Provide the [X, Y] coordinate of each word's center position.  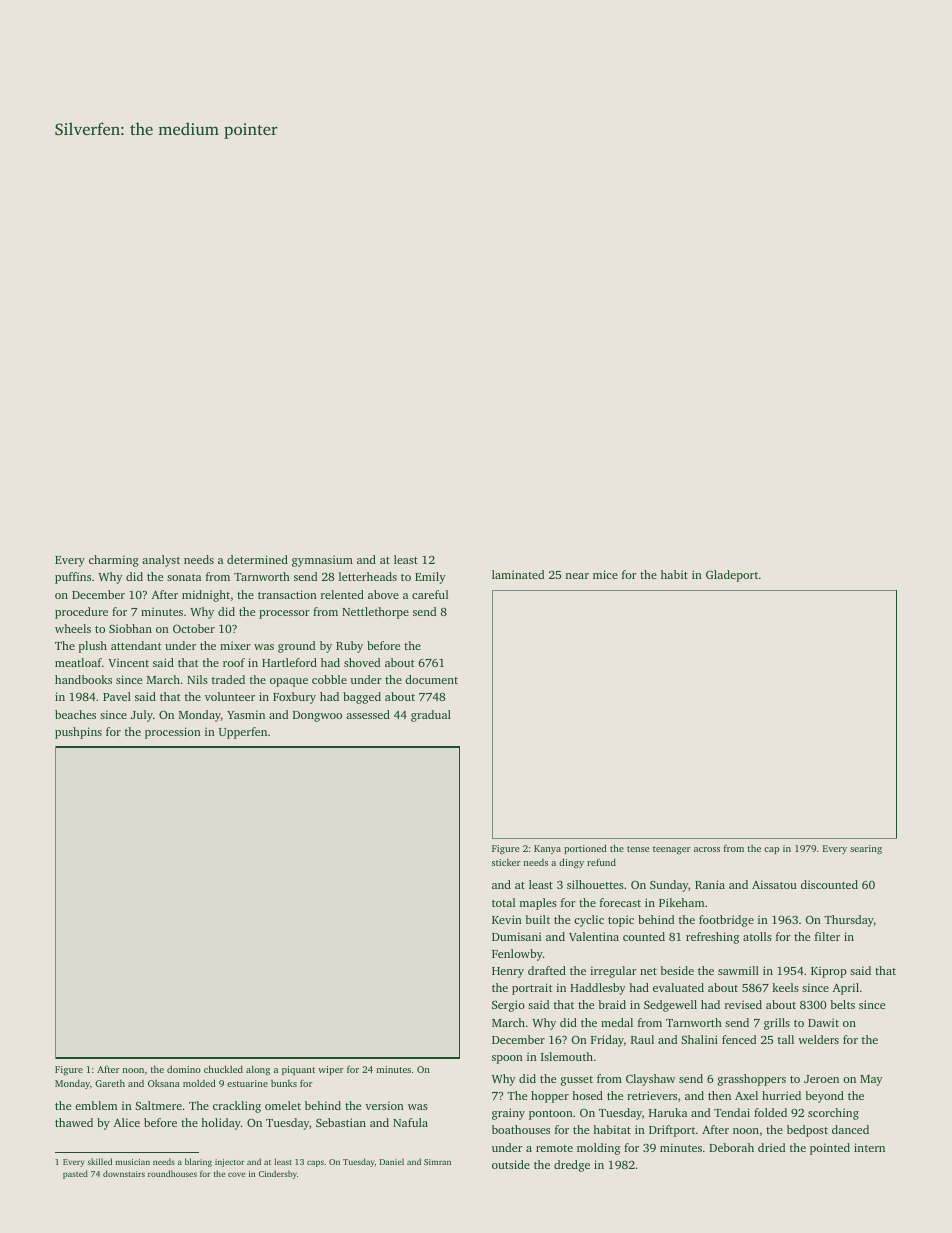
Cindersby [278, 1174]
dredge [572, 1166]
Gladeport [732, 576]
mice [605, 574]
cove [236, 1174]
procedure [81, 613]
